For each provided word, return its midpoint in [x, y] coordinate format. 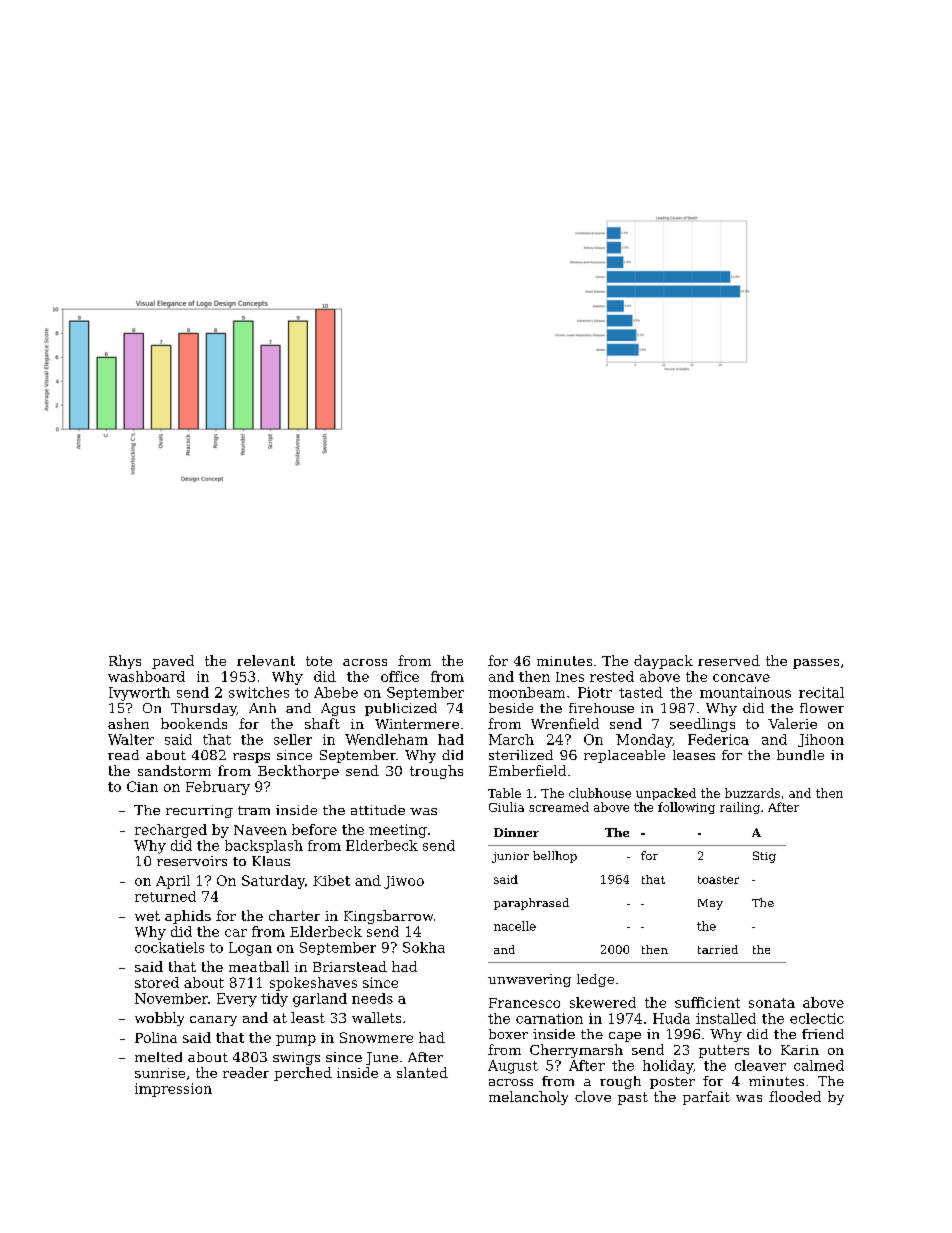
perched [303, 1074]
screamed [559, 807]
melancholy [528, 1098]
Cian [142, 786]
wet [147, 916]
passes [816, 664]
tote [319, 661]
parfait [706, 1098]
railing [740, 808]
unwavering [529, 980]
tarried [718, 949]
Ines [570, 677]
